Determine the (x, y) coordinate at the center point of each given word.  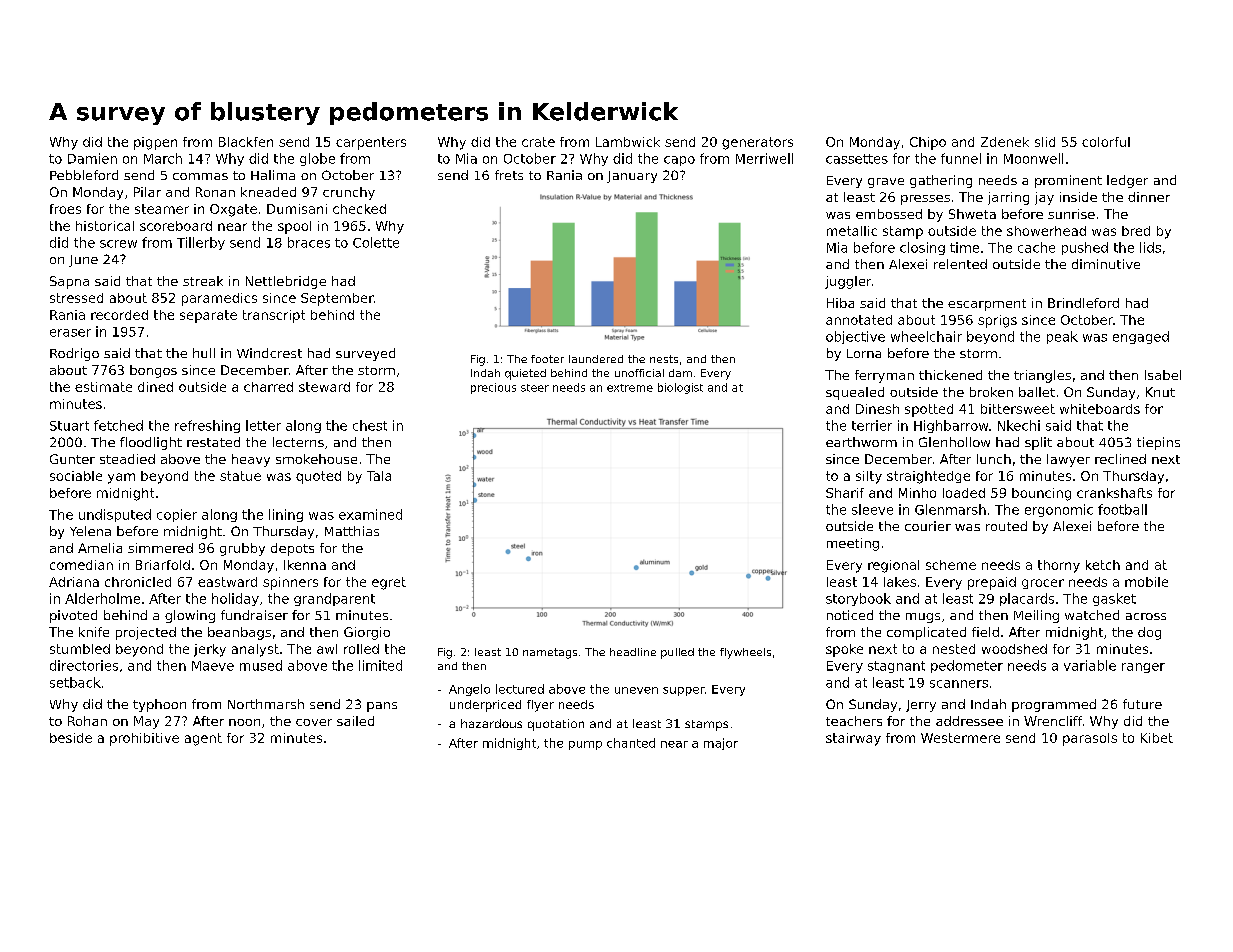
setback (75, 682)
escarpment (987, 305)
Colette (376, 242)
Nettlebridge (286, 282)
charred (268, 387)
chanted (631, 743)
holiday (235, 599)
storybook (858, 599)
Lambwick (628, 142)
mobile (1146, 582)
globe (317, 159)
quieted (525, 374)
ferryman (884, 376)
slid (1045, 142)
